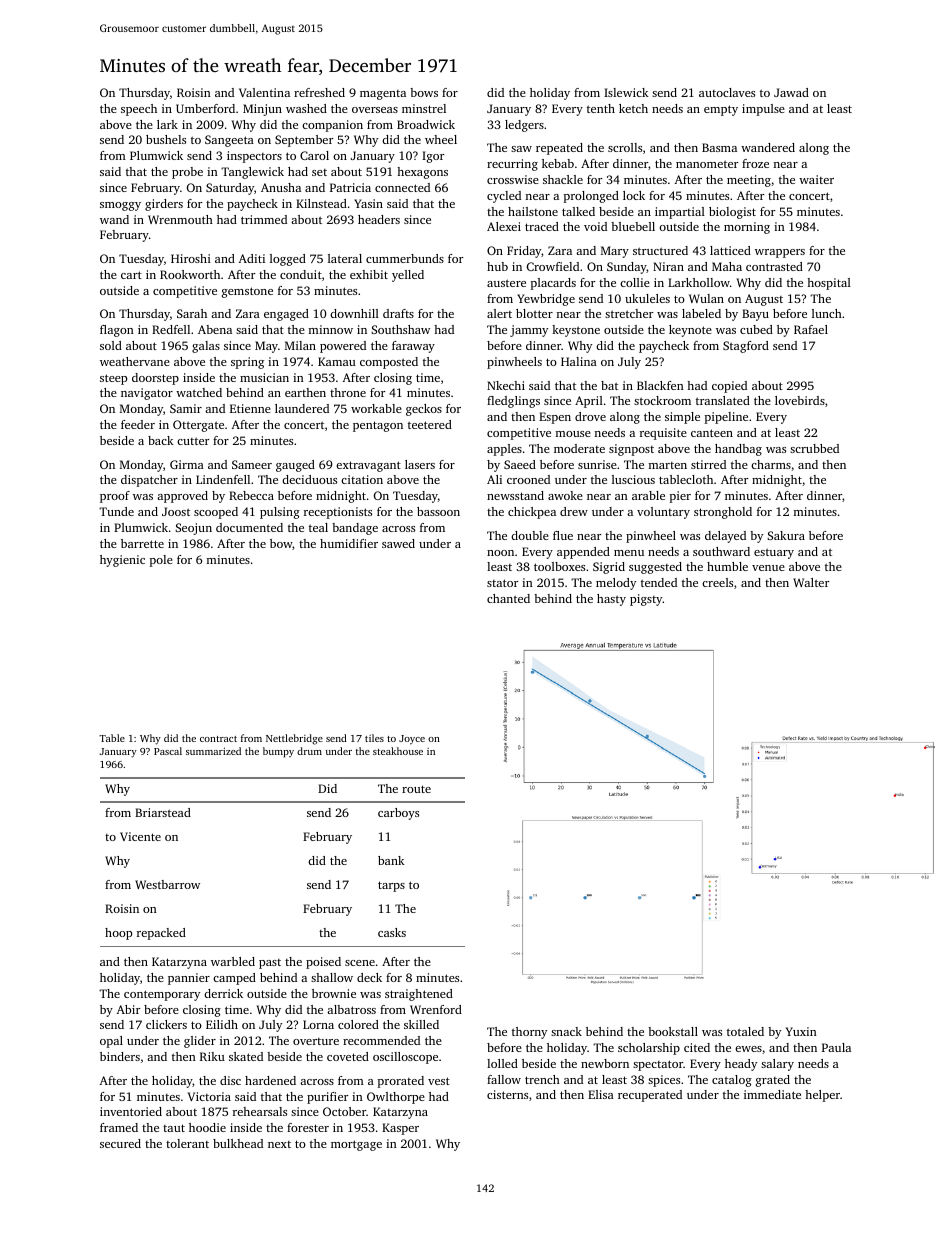 The image size is (952, 1233). I want to click on yelled, so click(408, 276).
